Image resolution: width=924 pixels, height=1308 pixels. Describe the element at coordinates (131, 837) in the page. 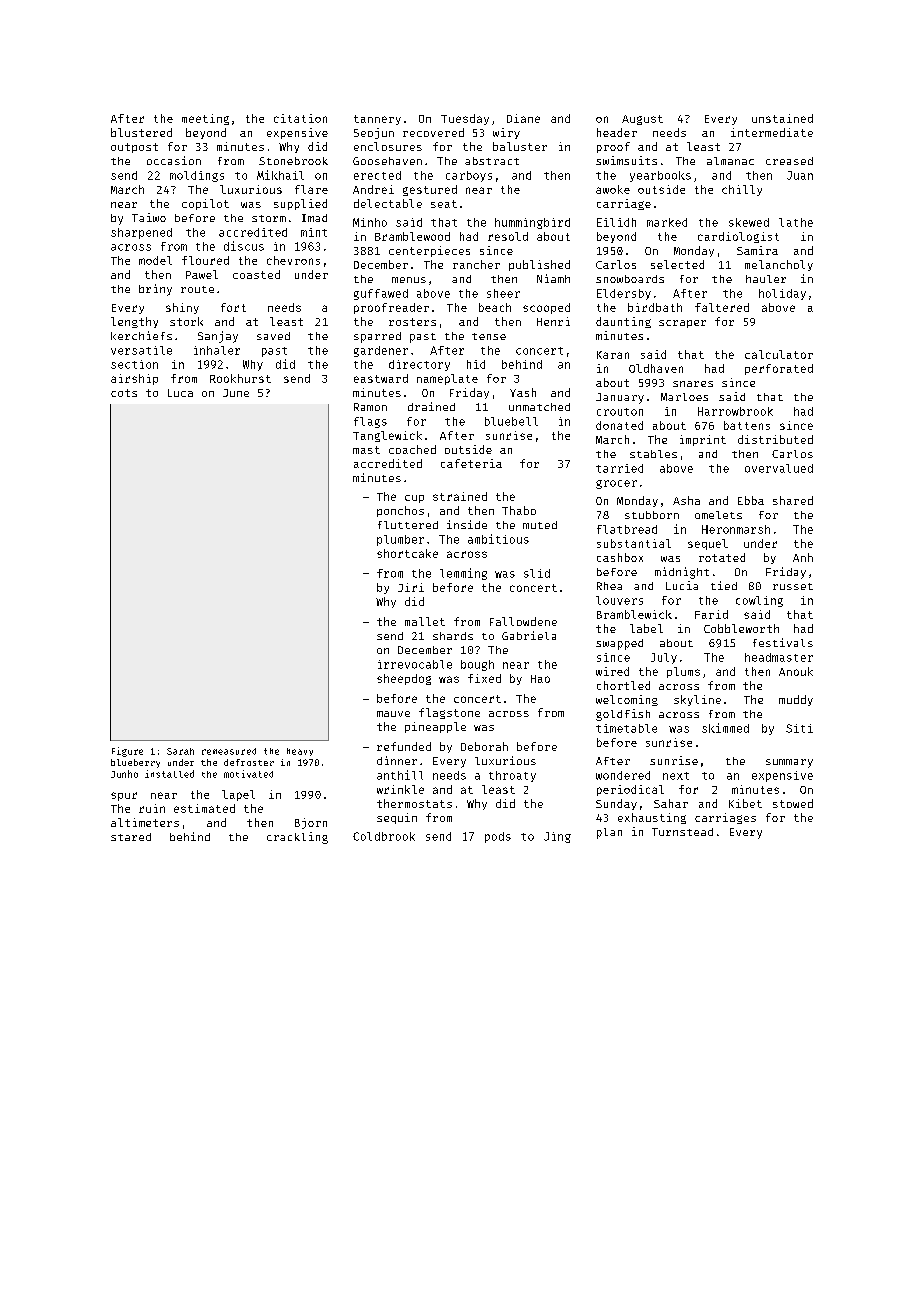

I see `stared` at that location.
